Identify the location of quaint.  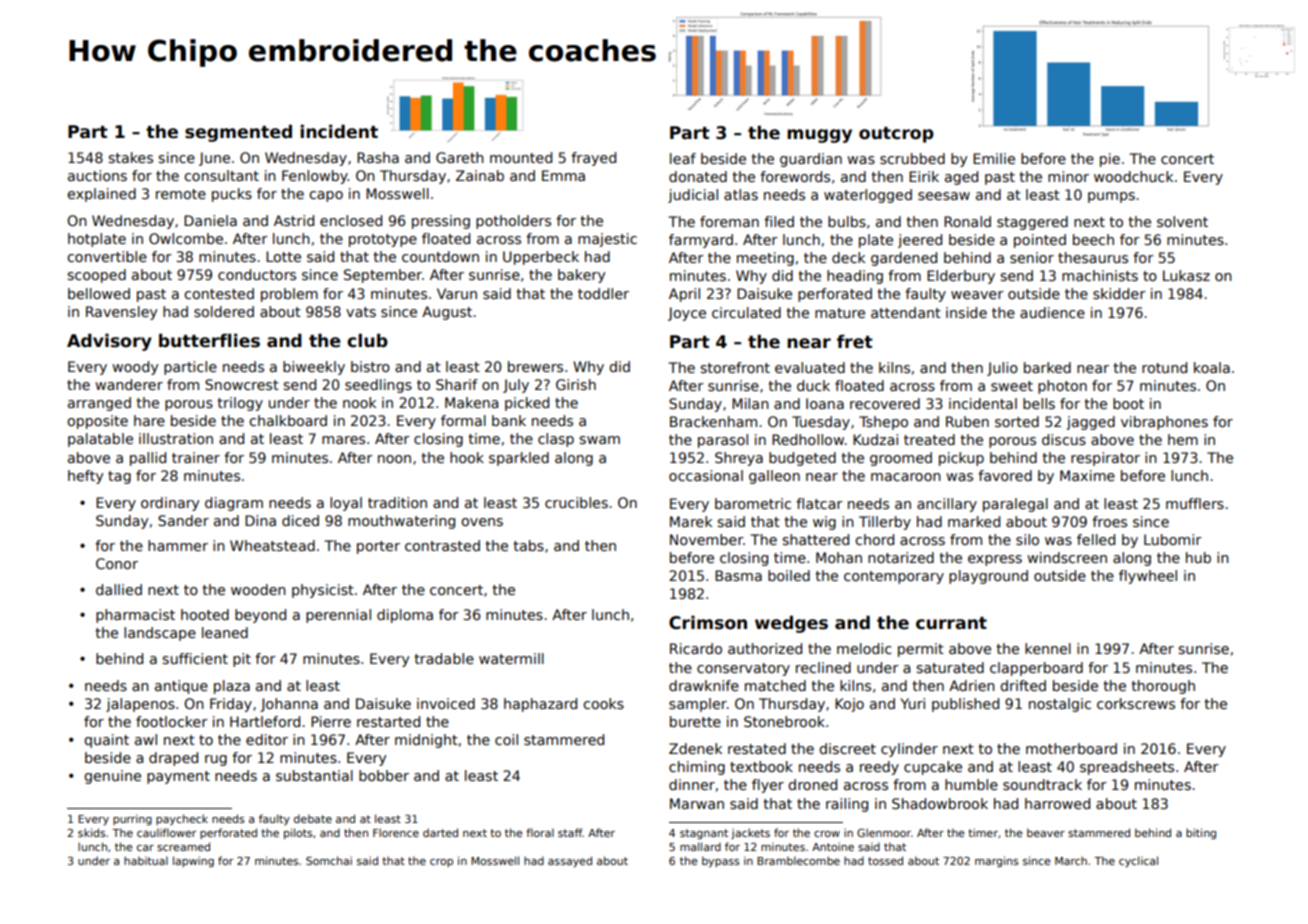
(106, 741).
